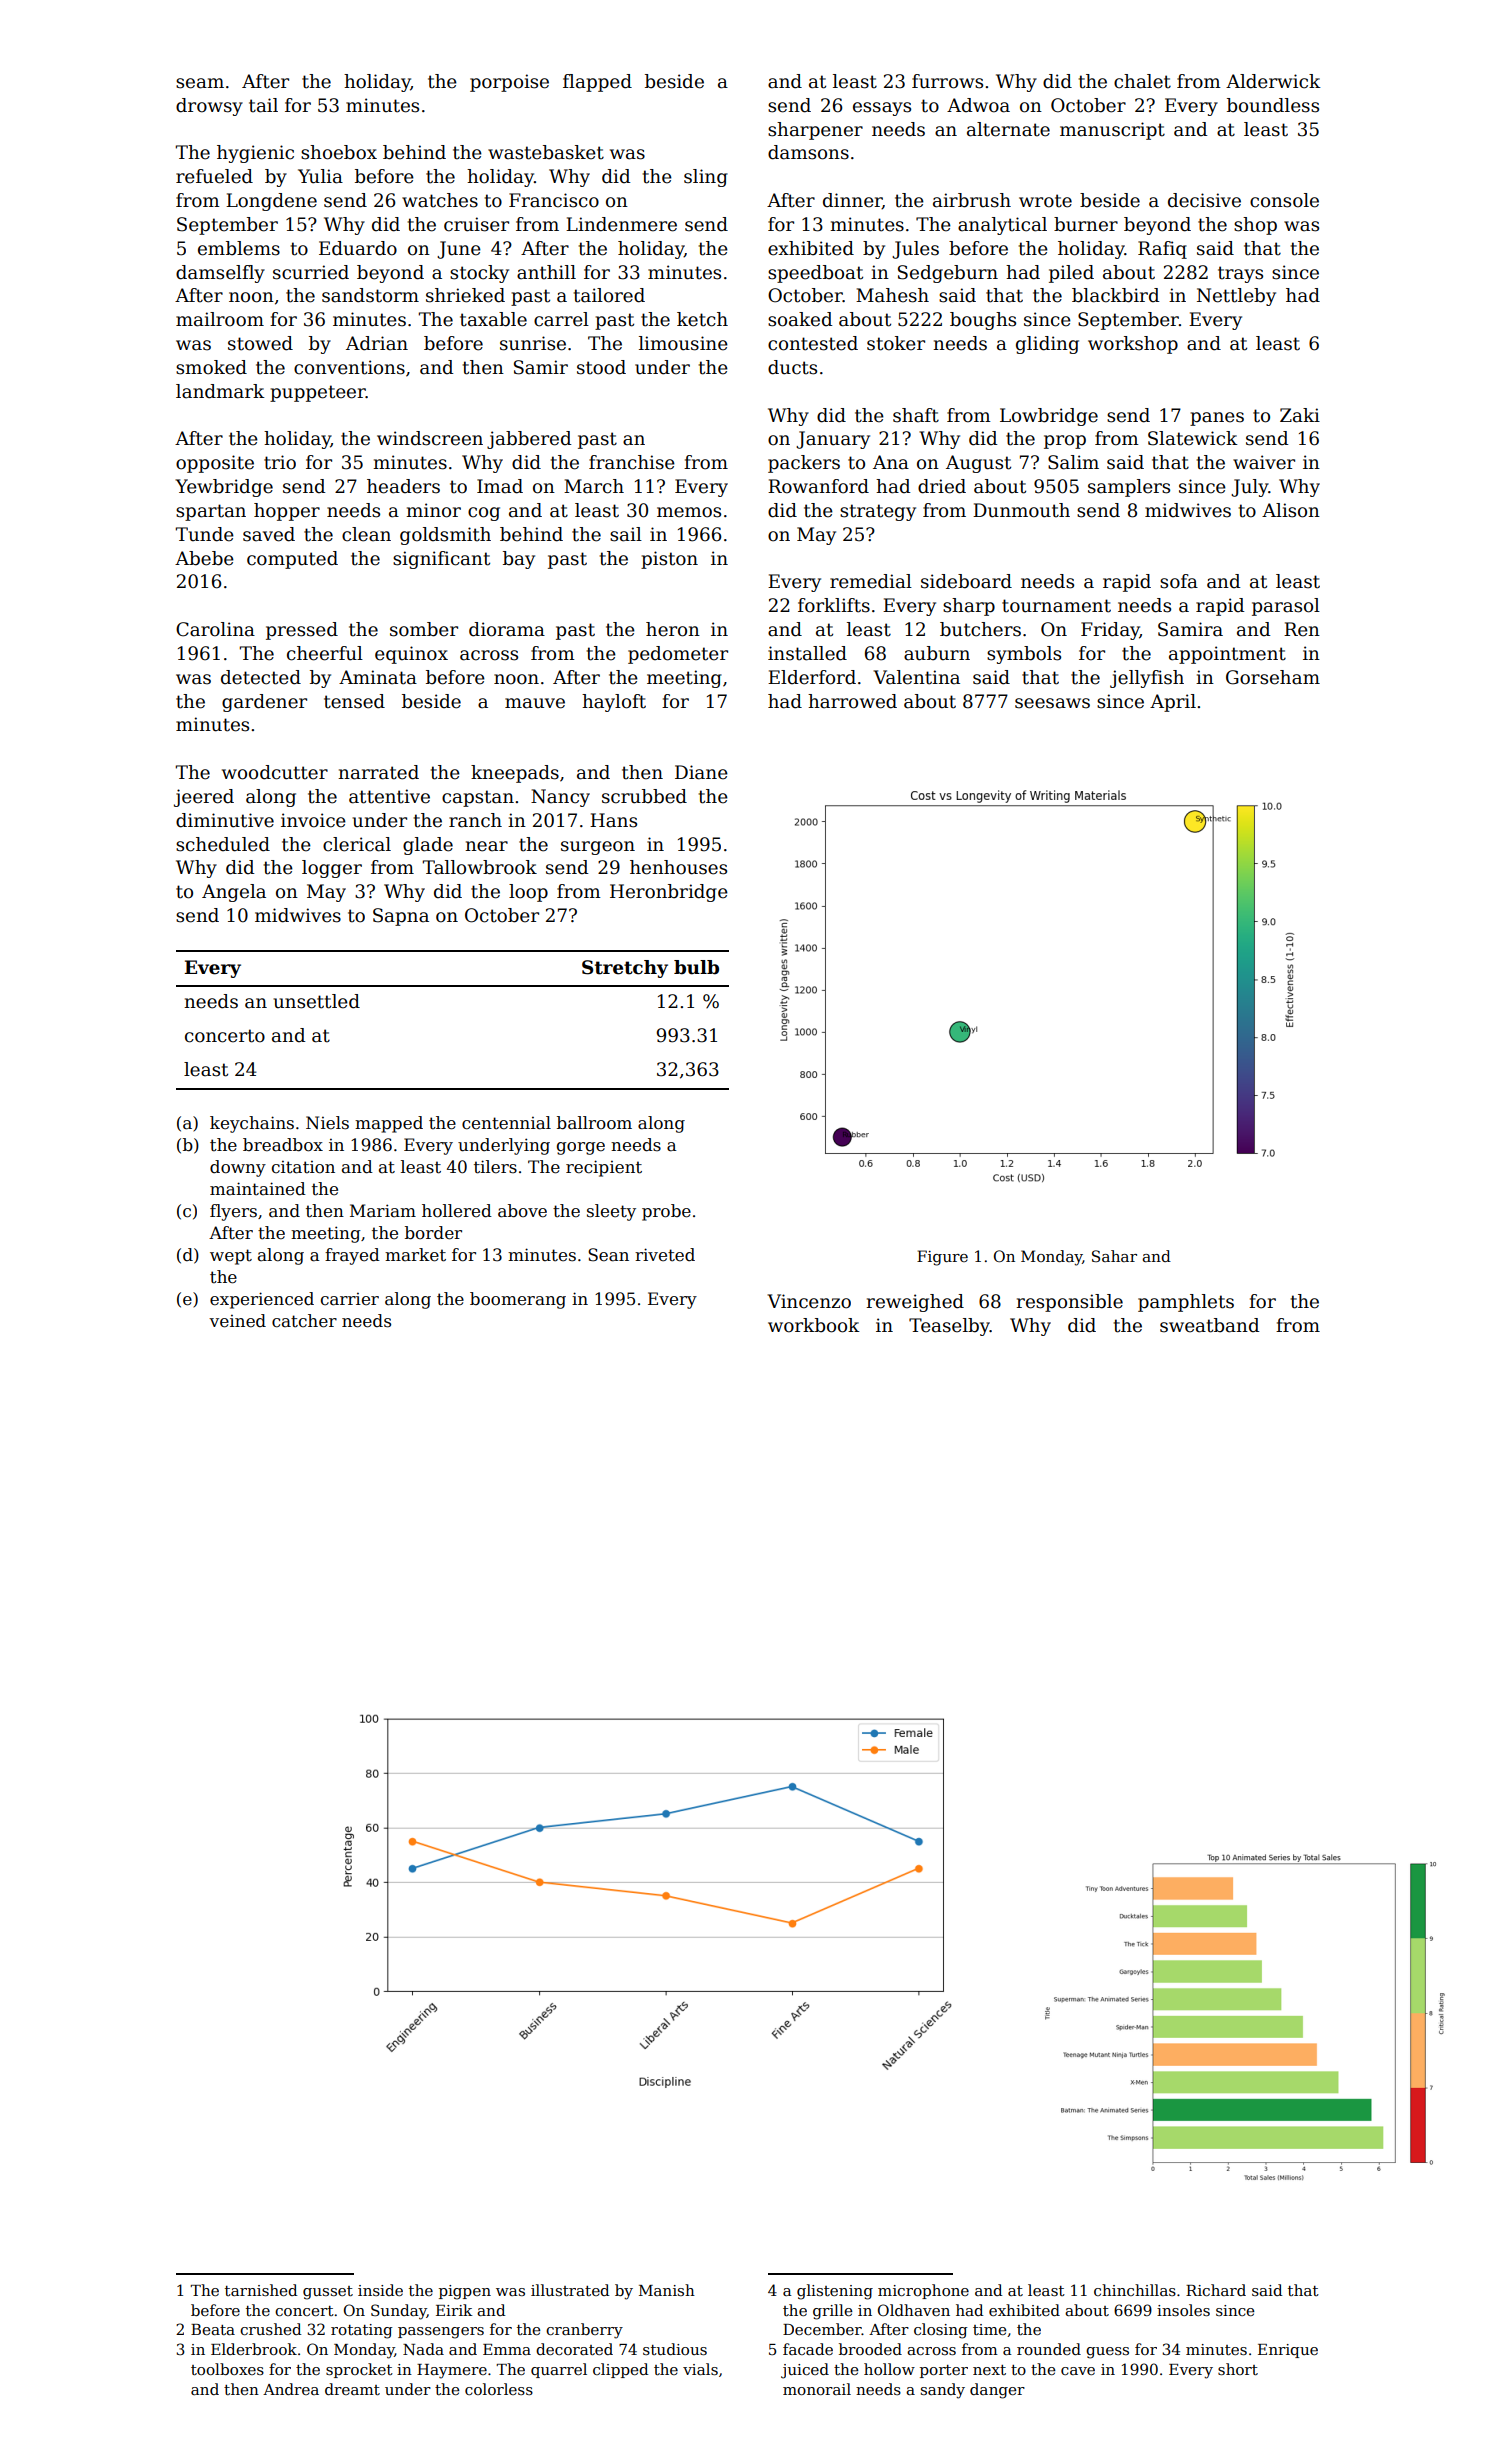 The height and width of the page is (2464, 1496). What do you see at coordinates (261, 2290) in the page?
I see `tarnished` at bounding box center [261, 2290].
